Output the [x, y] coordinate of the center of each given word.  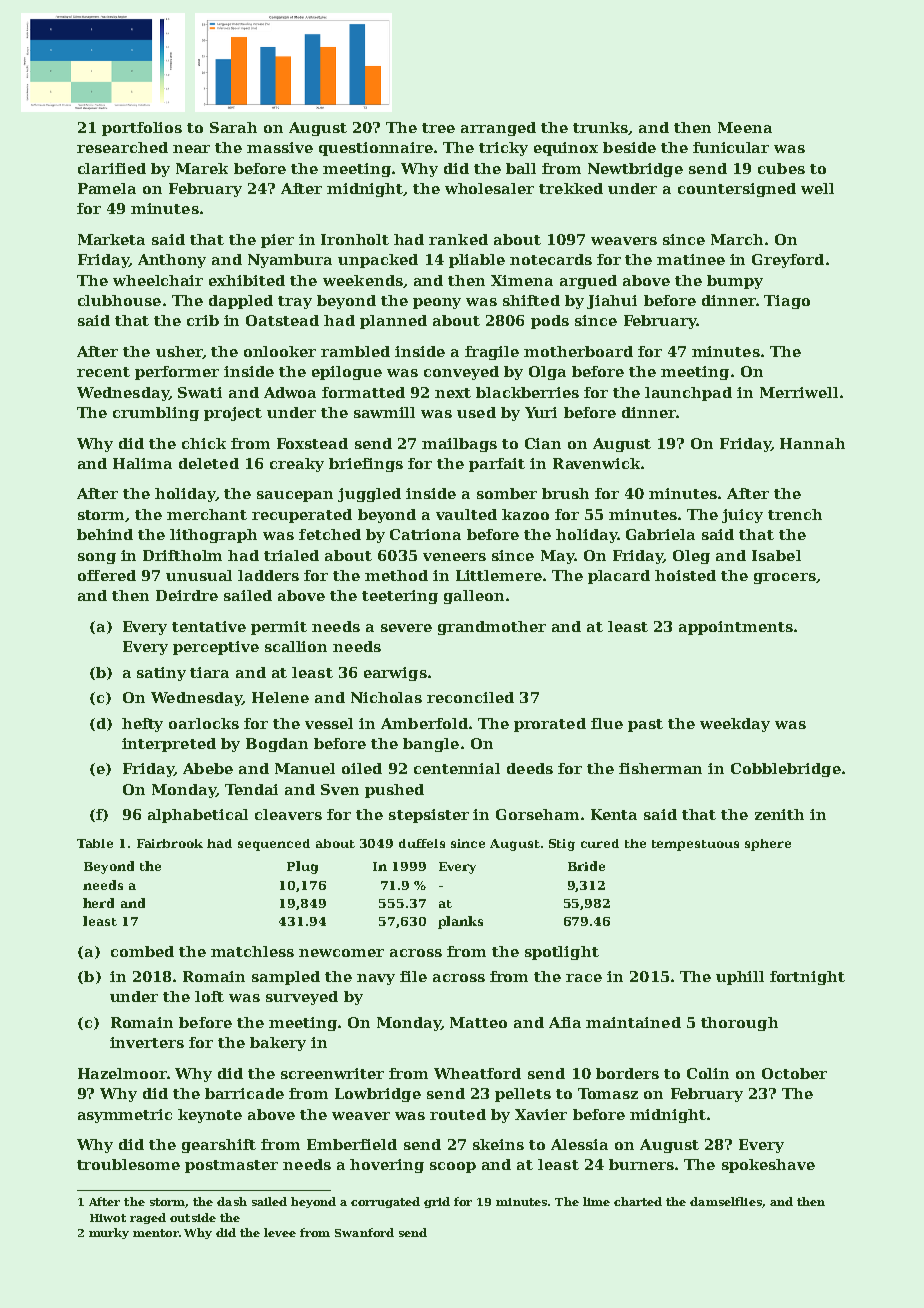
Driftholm [182, 555]
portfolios [142, 129]
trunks [600, 127]
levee [280, 1232]
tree [438, 128]
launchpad [688, 394]
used [476, 412]
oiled [362, 768]
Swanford [364, 1232]
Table [95, 843]
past [645, 725]
